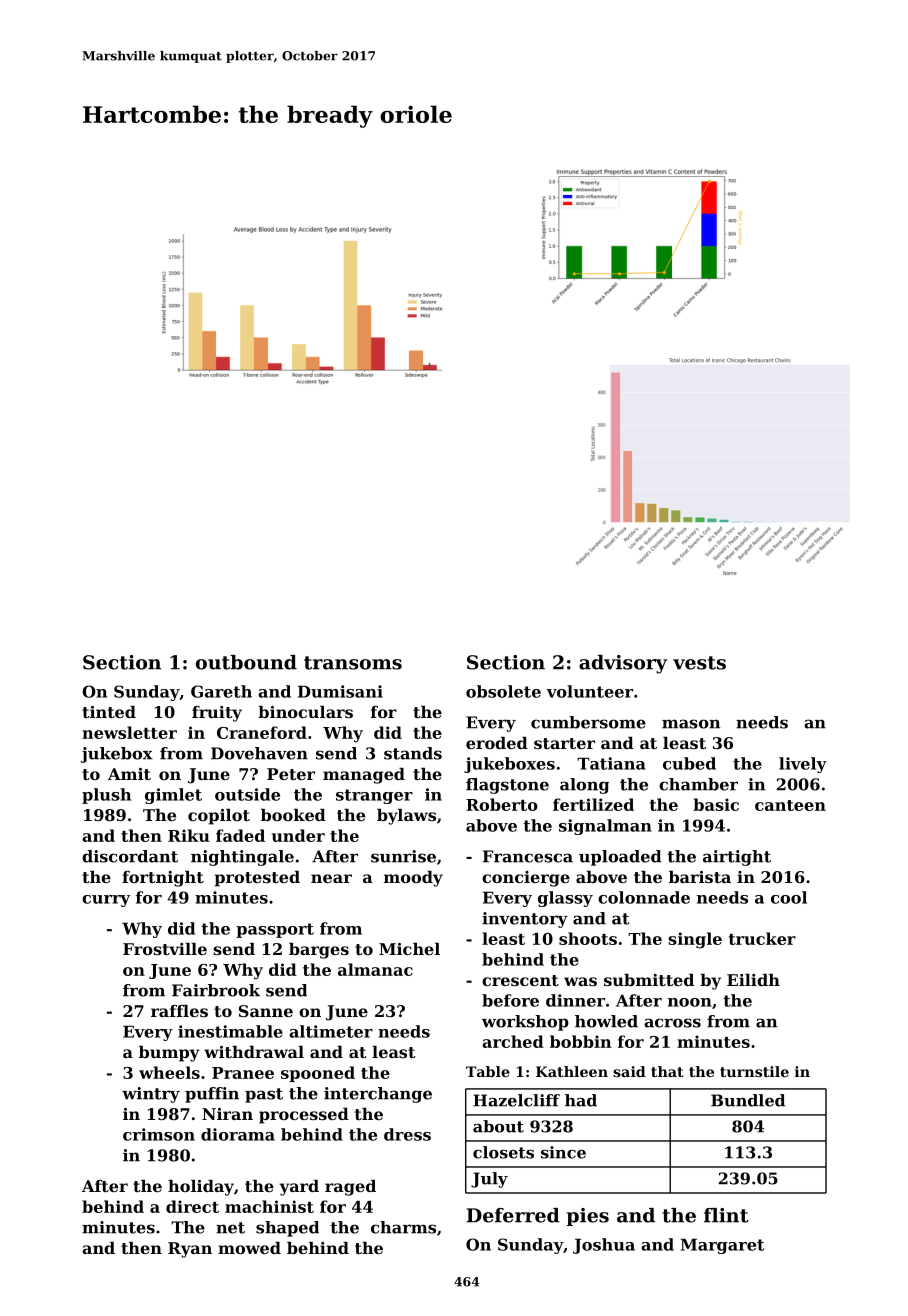 Image resolution: width=908 pixels, height=1316 pixels. Describe the element at coordinates (266, 1011) in the screenshot. I see `Sanne` at that location.
